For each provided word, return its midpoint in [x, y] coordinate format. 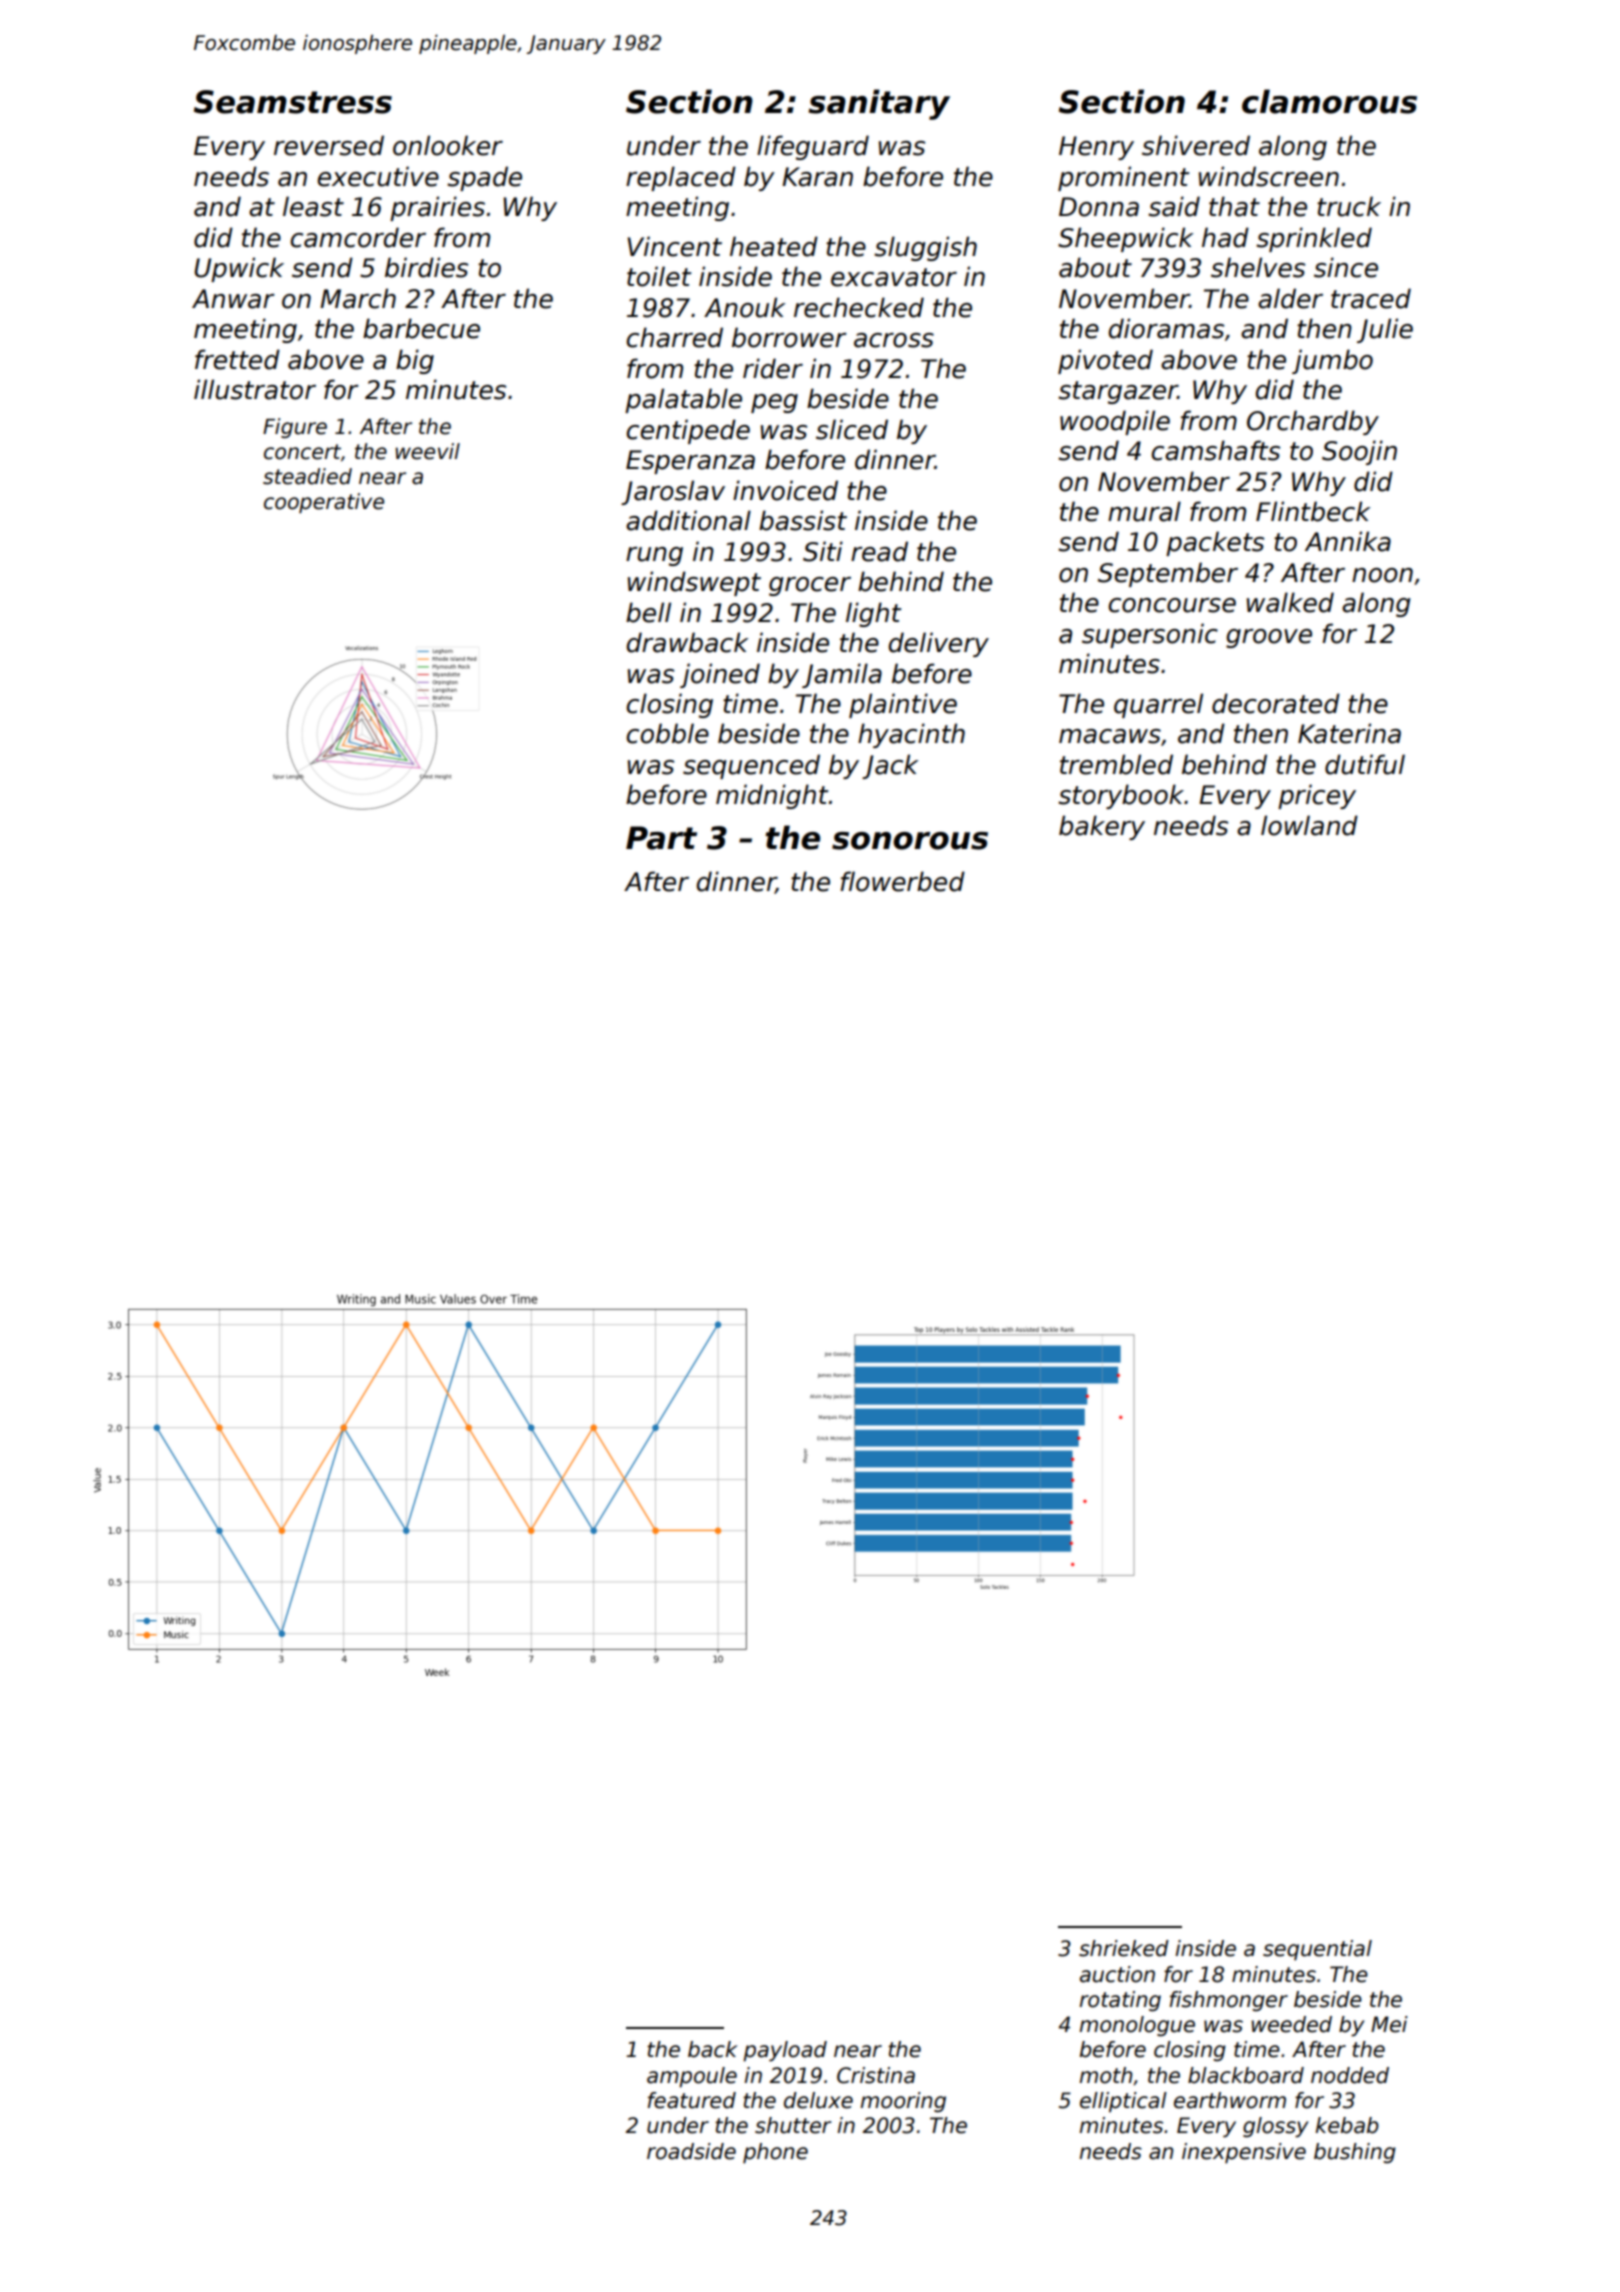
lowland [1309, 825]
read [879, 551]
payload [785, 2051]
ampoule [692, 2077]
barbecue [421, 328]
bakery [1102, 827]
